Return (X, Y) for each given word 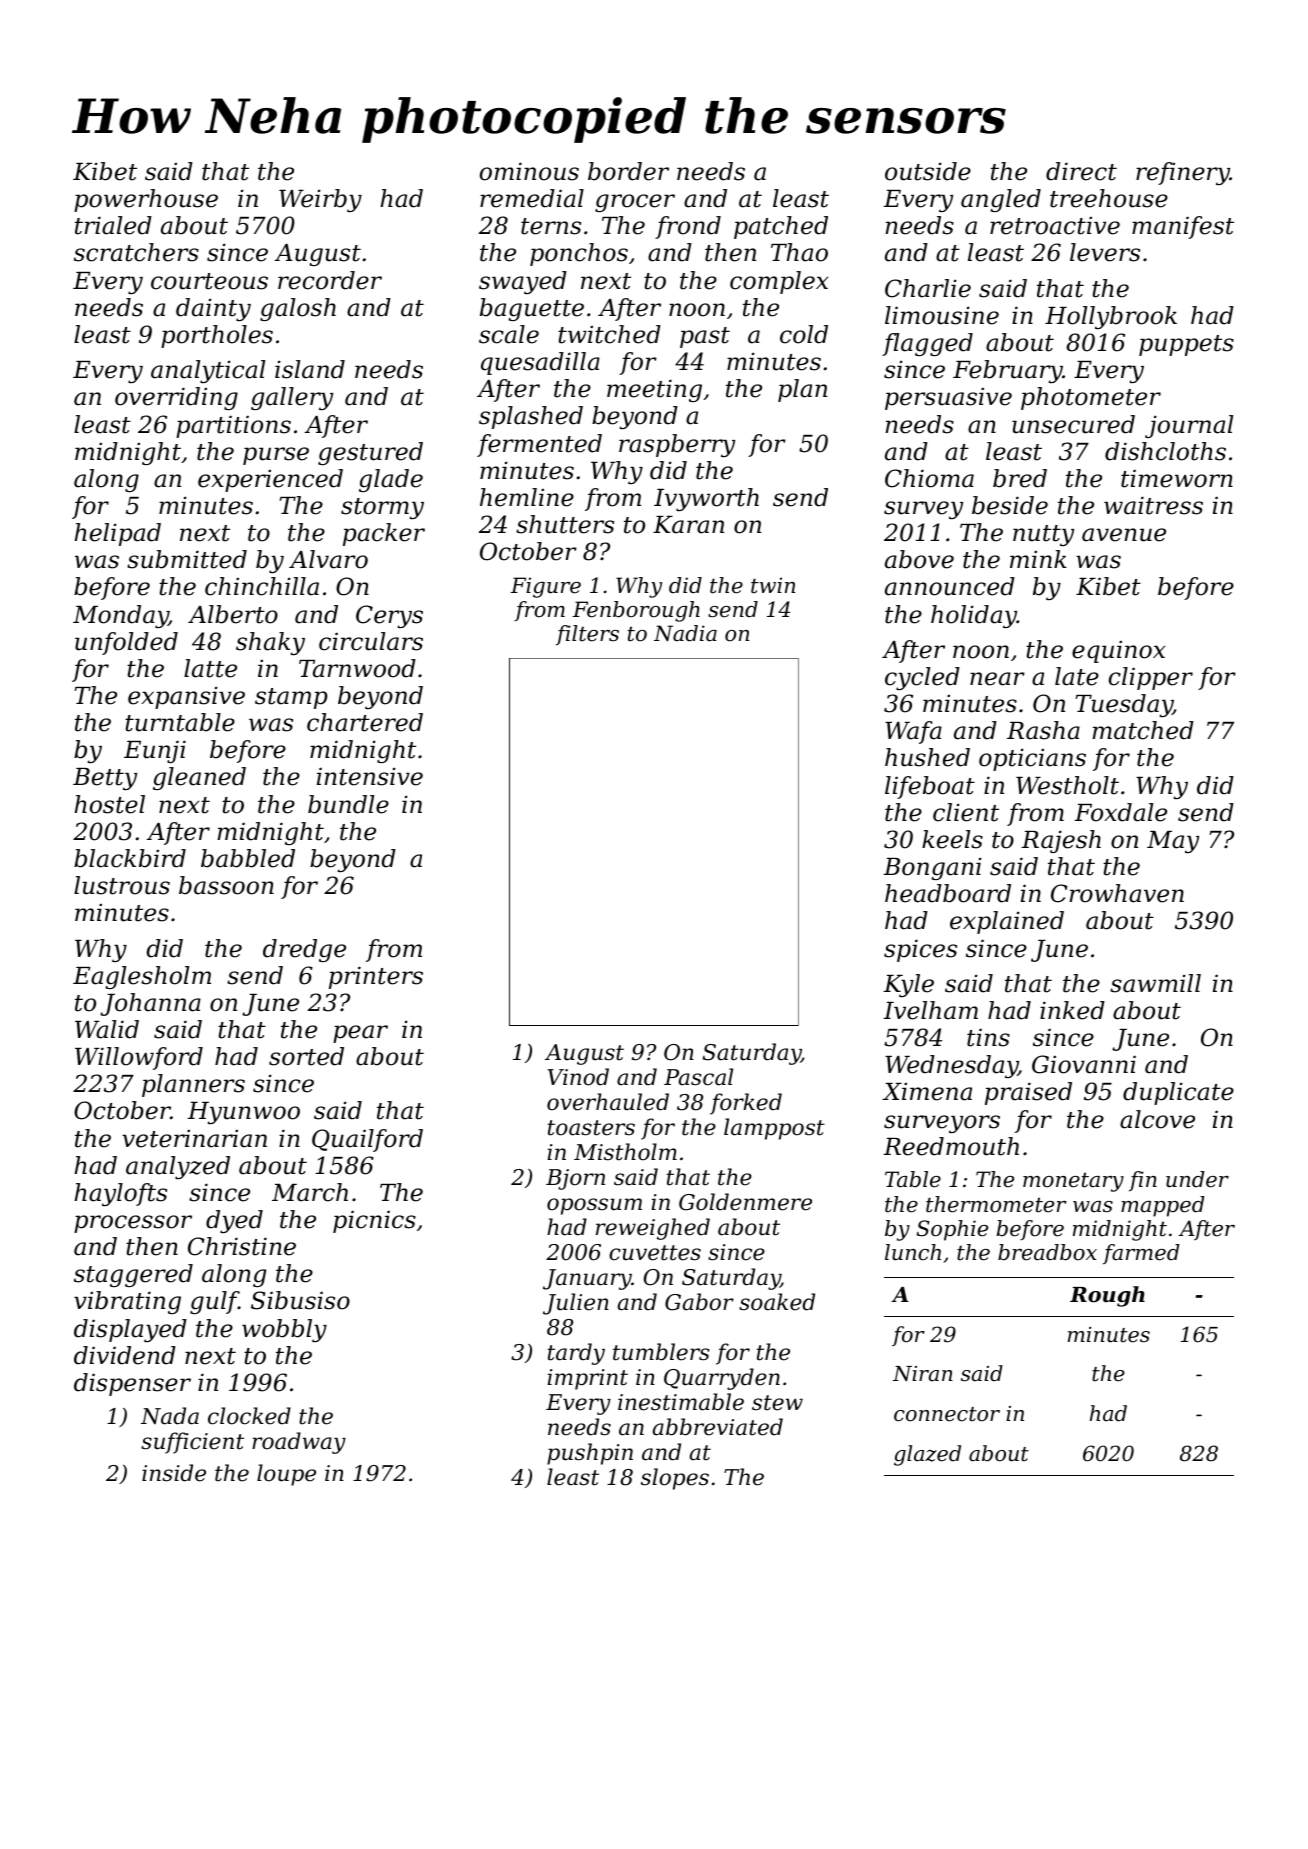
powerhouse (146, 200)
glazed (927, 1455)
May (1173, 842)
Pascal (698, 1077)
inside (174, 1473)
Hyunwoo (243, 1113)
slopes (675, 1479)
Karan (688, 525)
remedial (532, 198)
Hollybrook (1111, 317)
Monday (120, 616)
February (1008, 371)
